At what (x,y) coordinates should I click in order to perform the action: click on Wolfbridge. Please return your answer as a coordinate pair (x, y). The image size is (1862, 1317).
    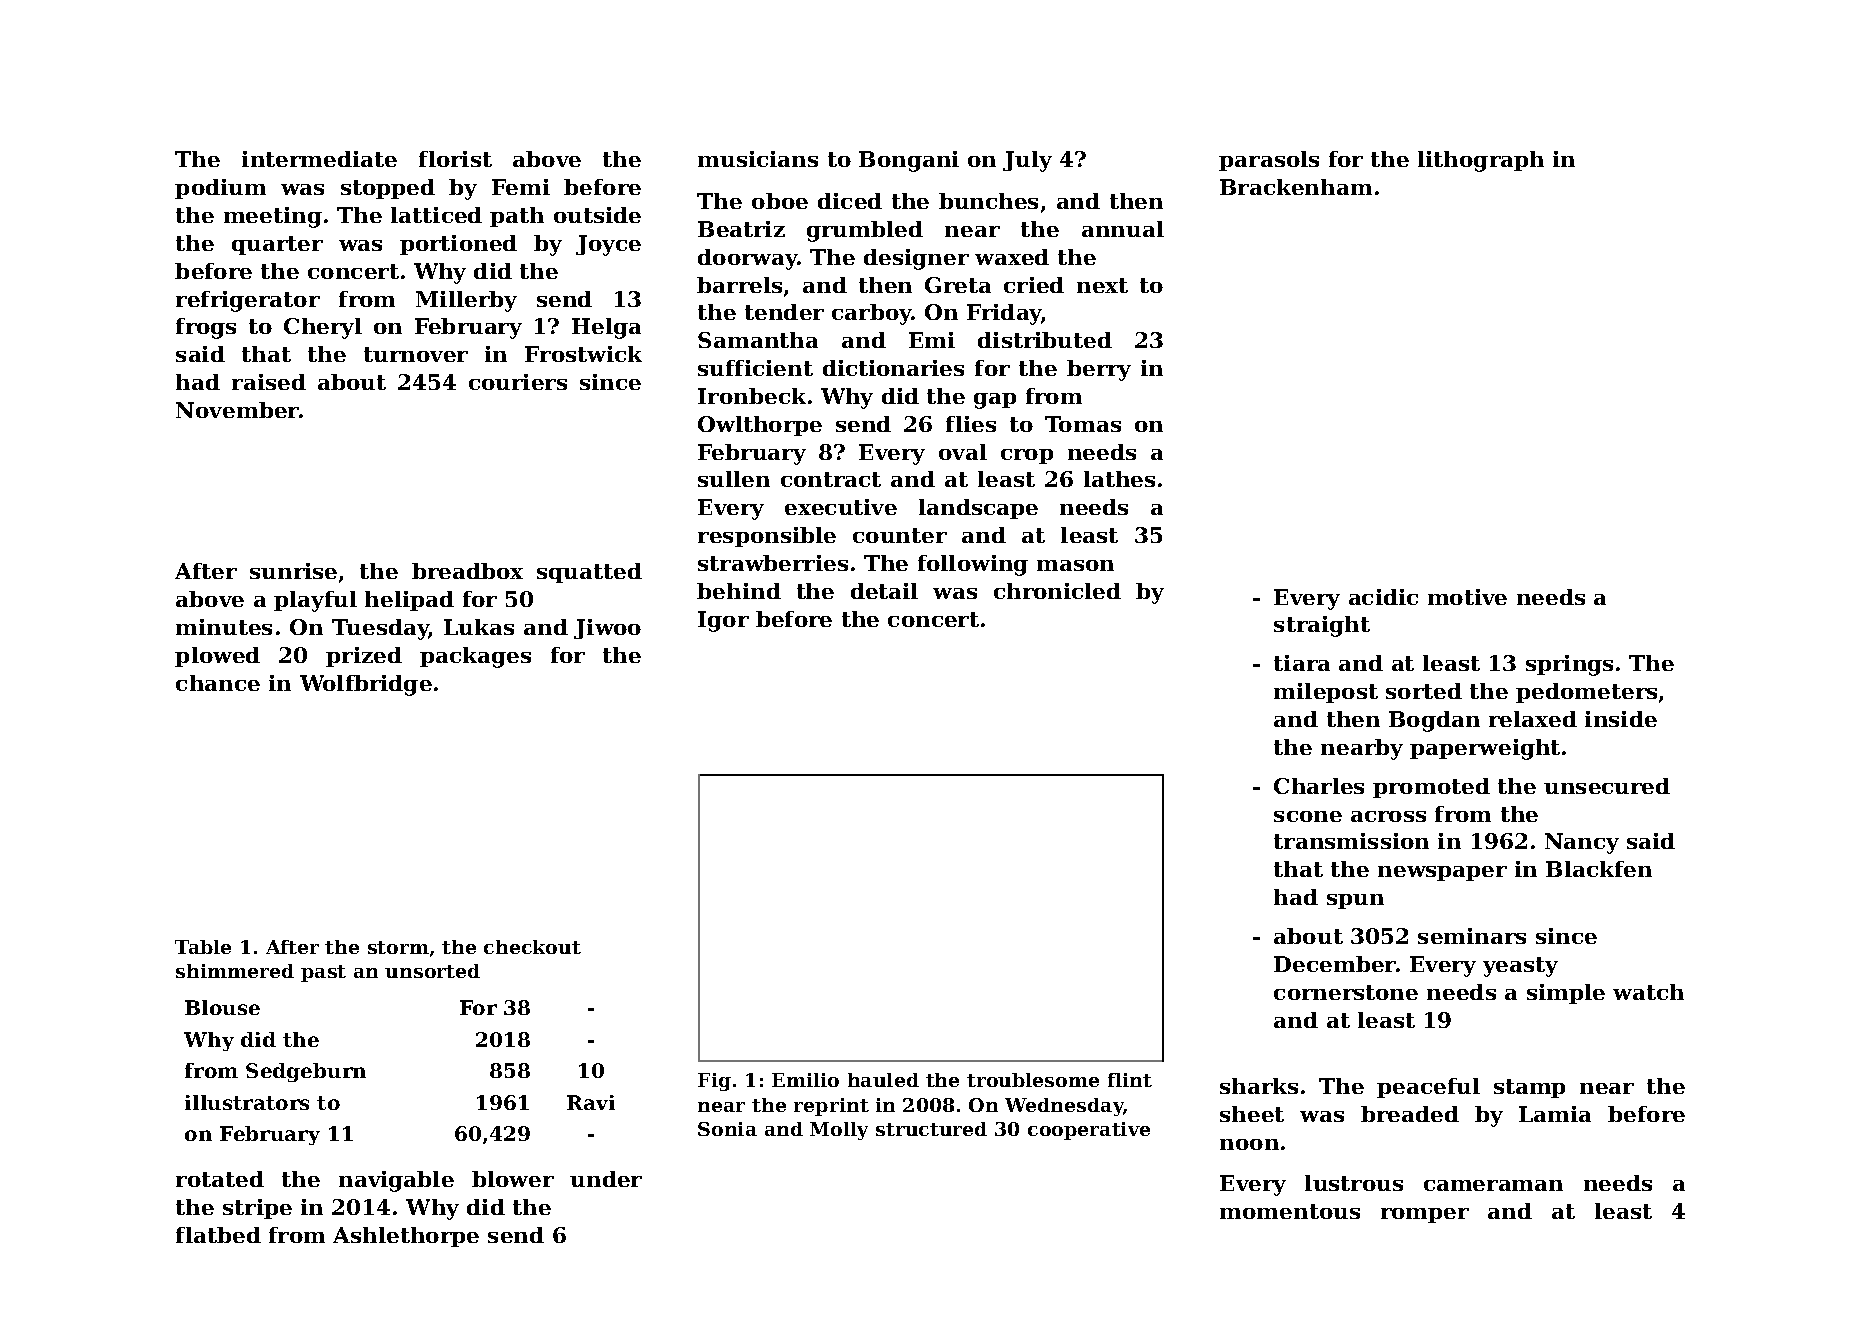
    Looking at the image, I should click on (366, 685).
